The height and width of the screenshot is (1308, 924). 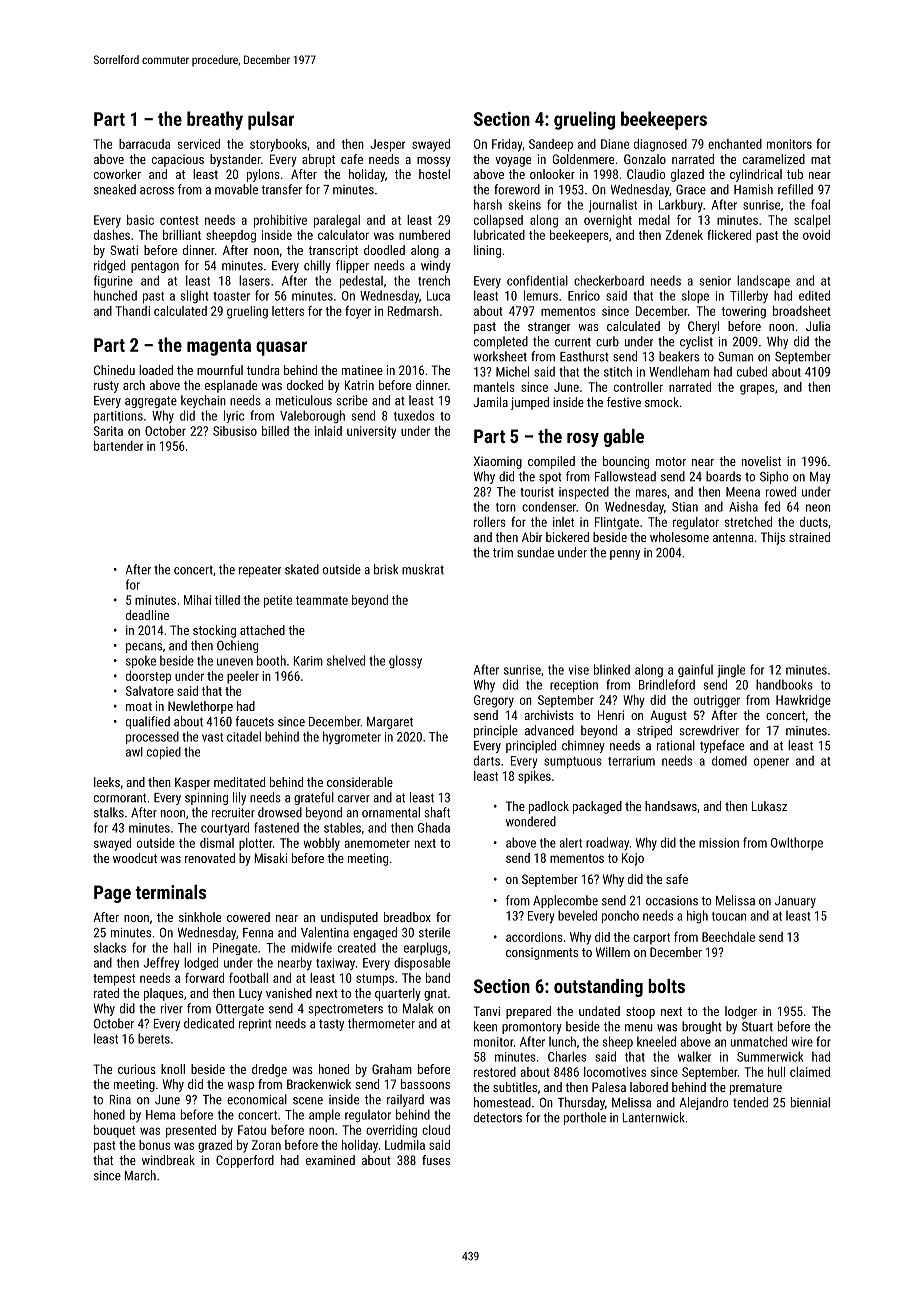 I want to click on spinning, so click(x=206, y=799).
